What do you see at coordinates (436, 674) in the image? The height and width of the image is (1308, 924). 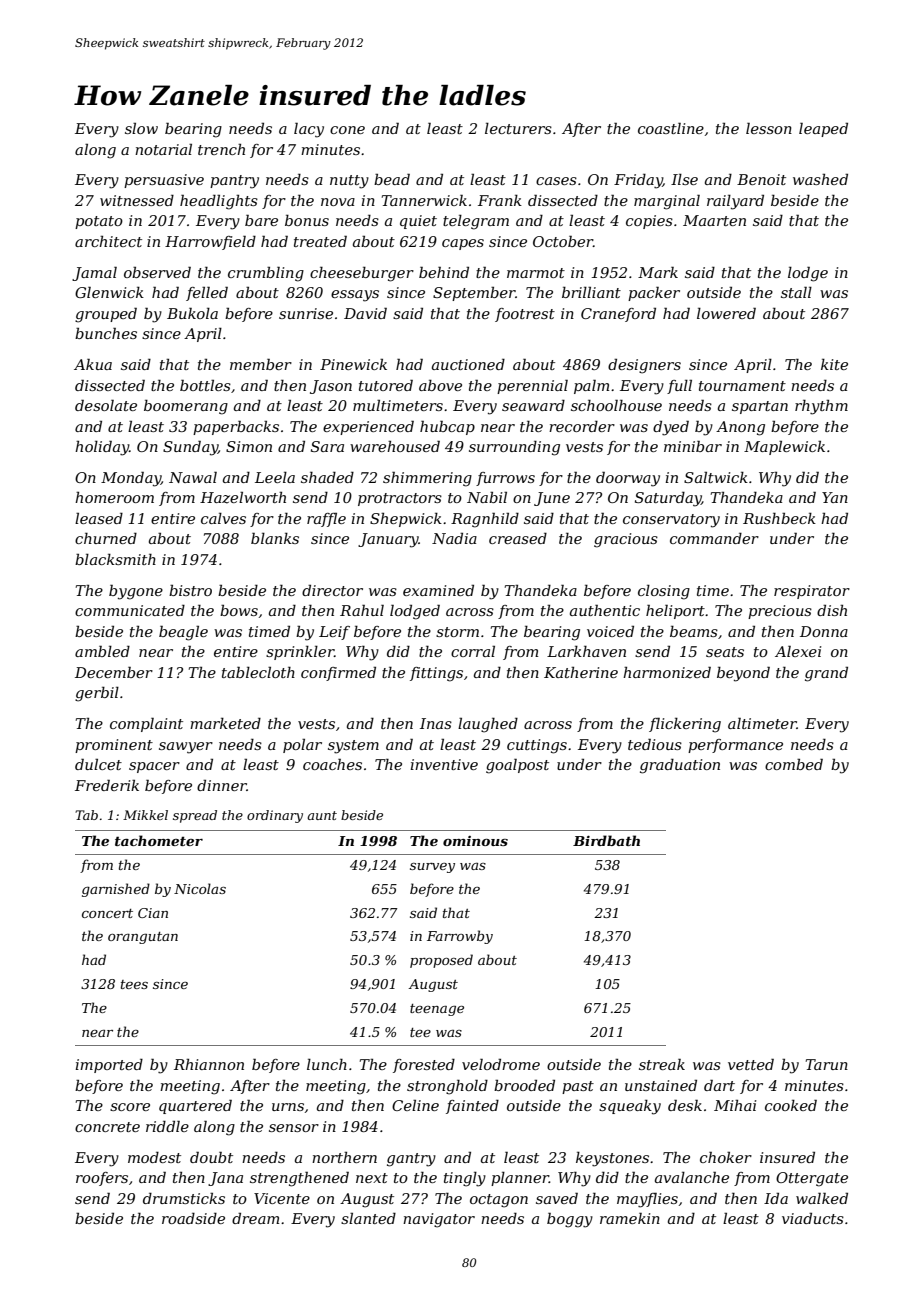 I see `fittings` at bounding box center [436, 674].
